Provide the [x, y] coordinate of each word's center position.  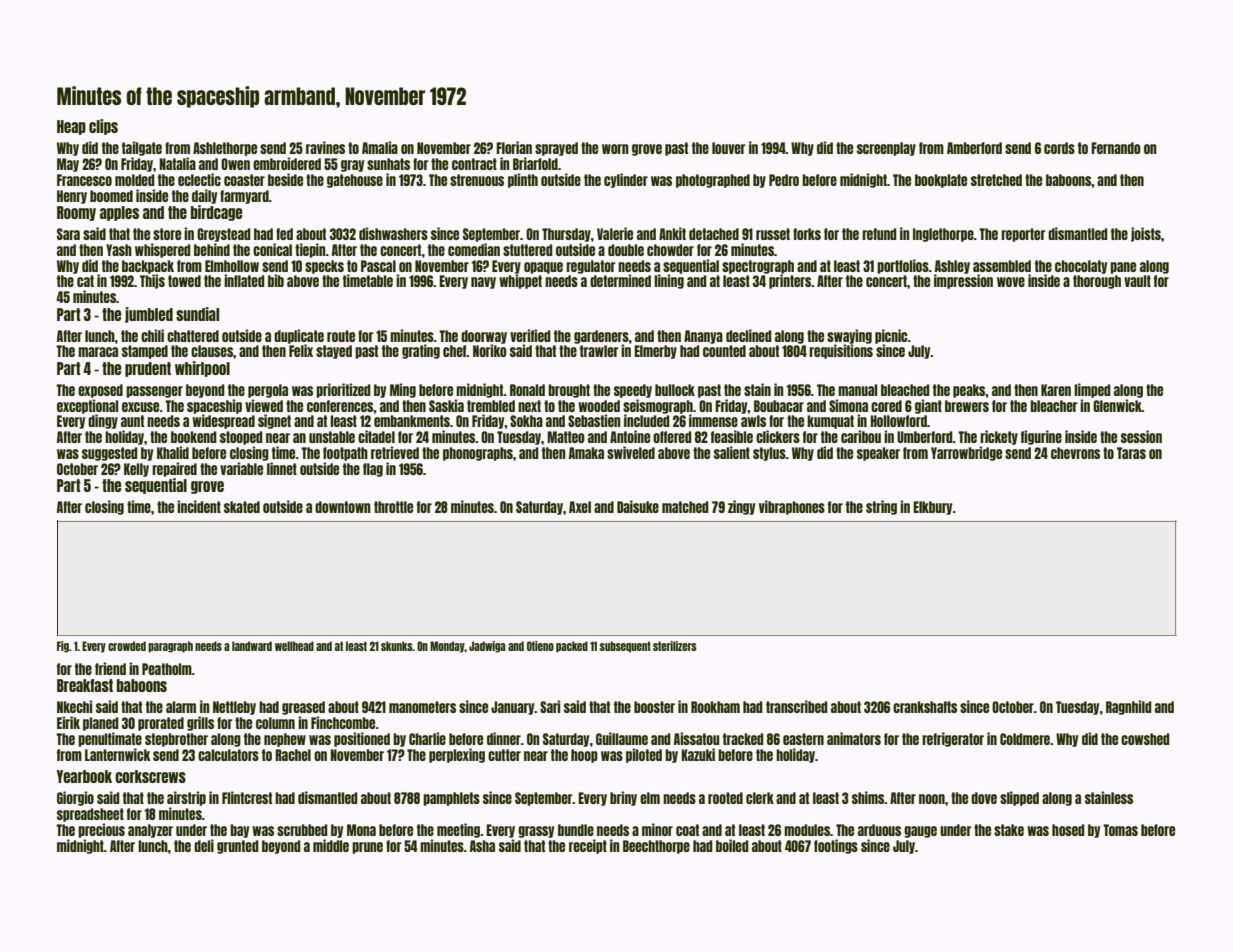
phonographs [478, 454]
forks [807, 234]
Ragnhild [1129, 707]
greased [303, 708]
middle [331, 845]
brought [569, 391]
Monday [447, 647]
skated [242, 507]
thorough [1097, 282]
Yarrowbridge [966, 453]
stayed [334, 352]
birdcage [216, 213]
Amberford [974, 148]
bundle [576, 830]
